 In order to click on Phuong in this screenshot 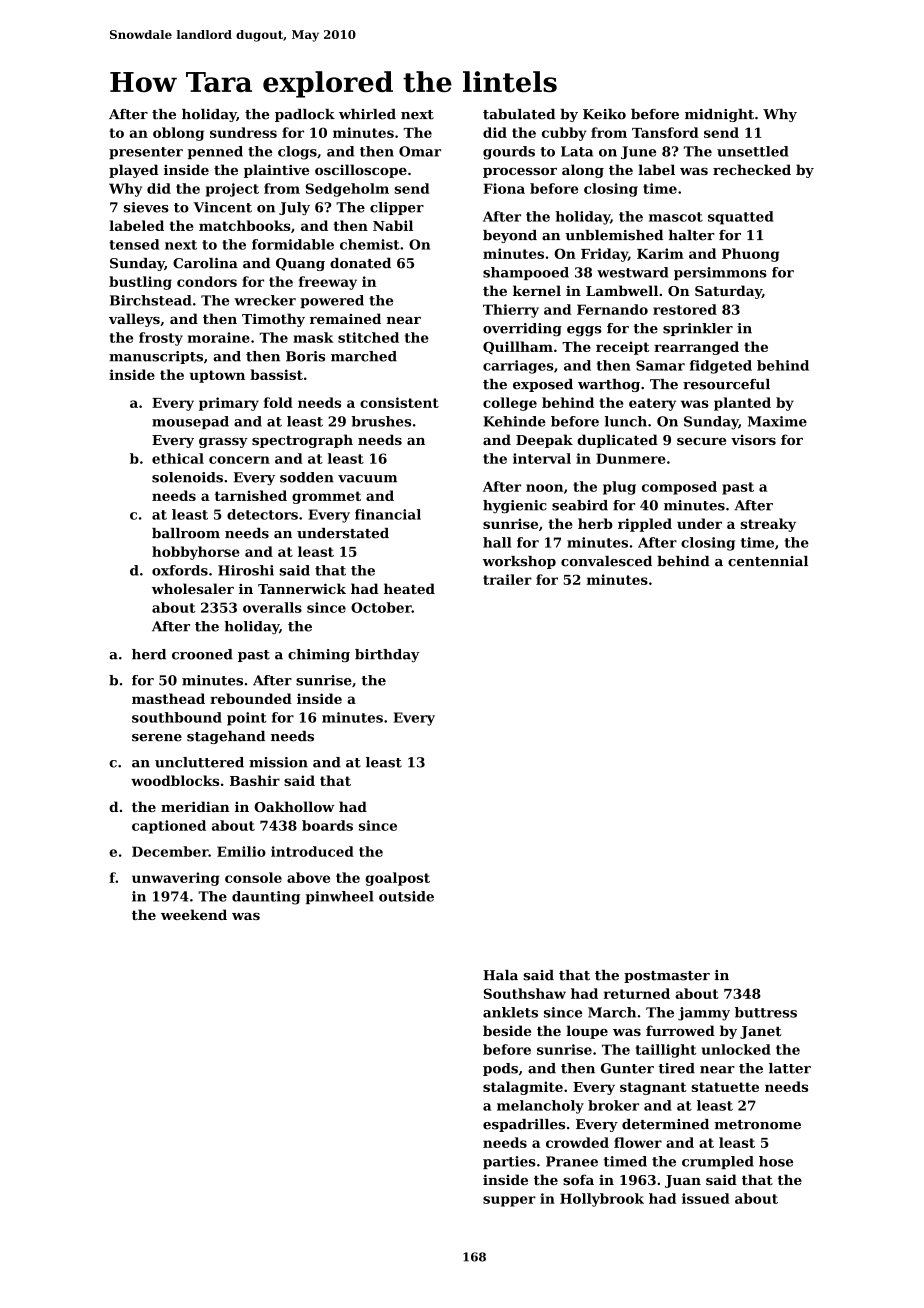, I will do `click(750, 255)`.
